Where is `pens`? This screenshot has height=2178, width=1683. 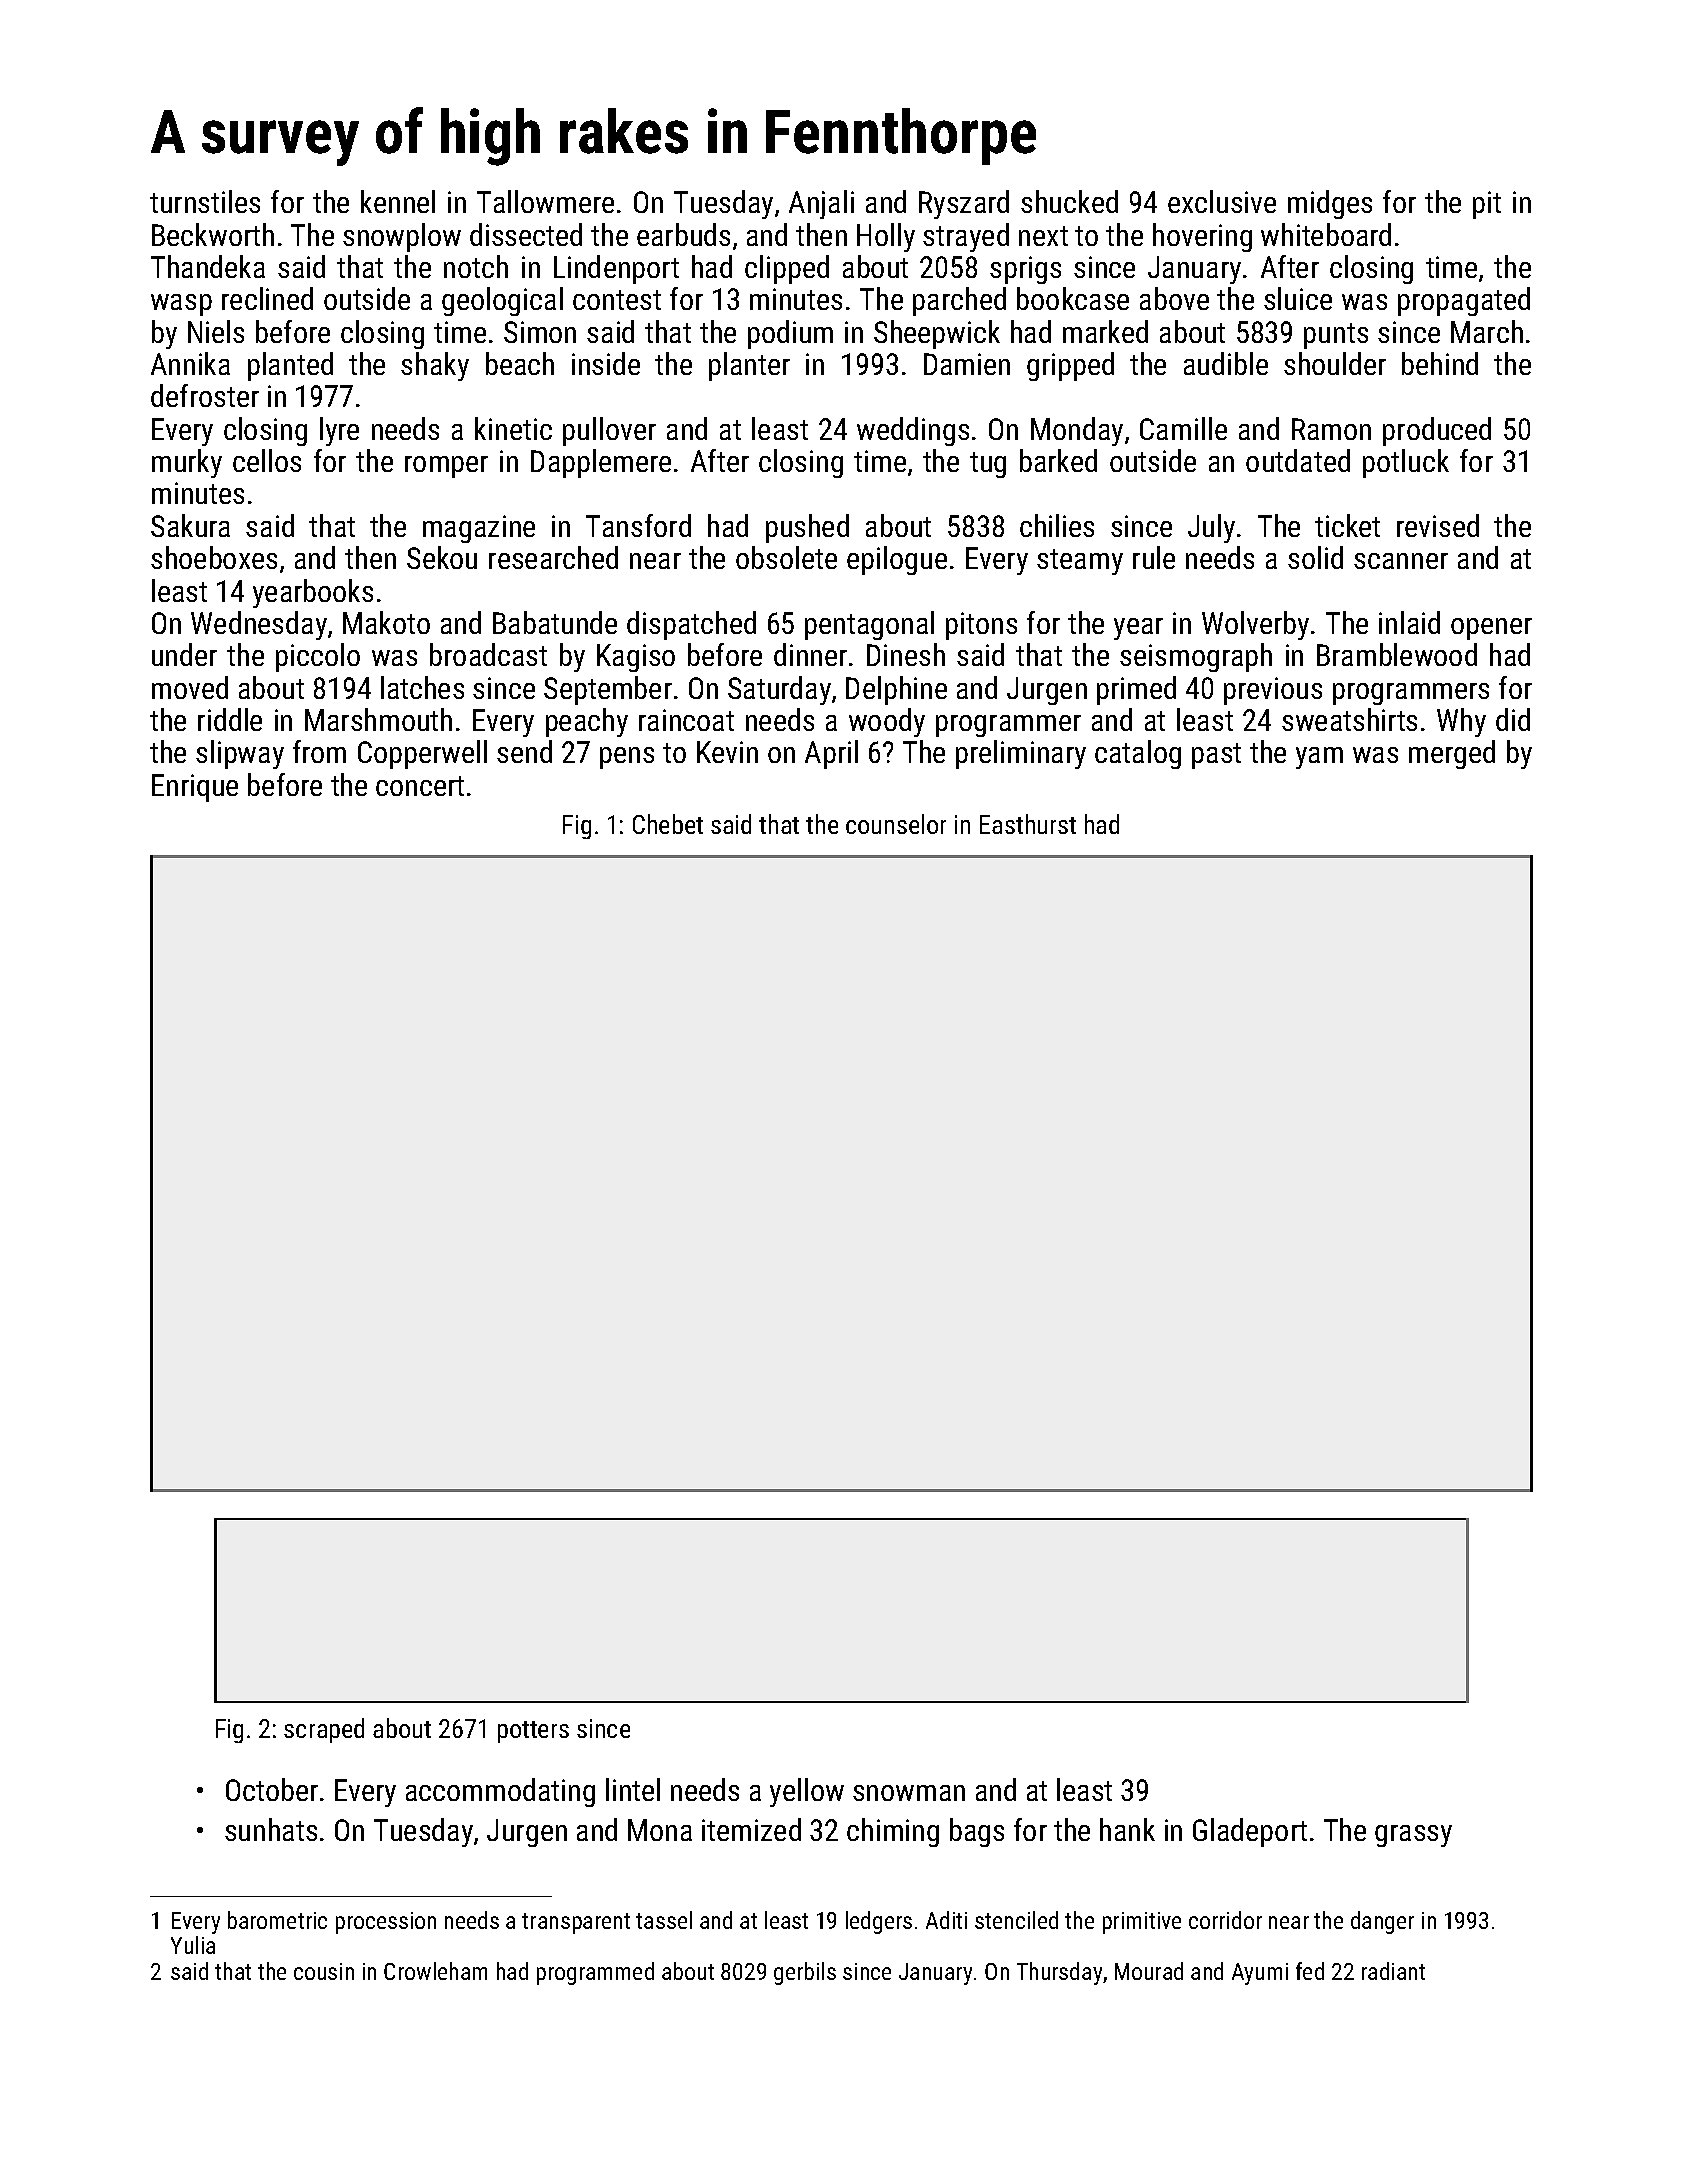 pens is located at coordinates (627, 758).
